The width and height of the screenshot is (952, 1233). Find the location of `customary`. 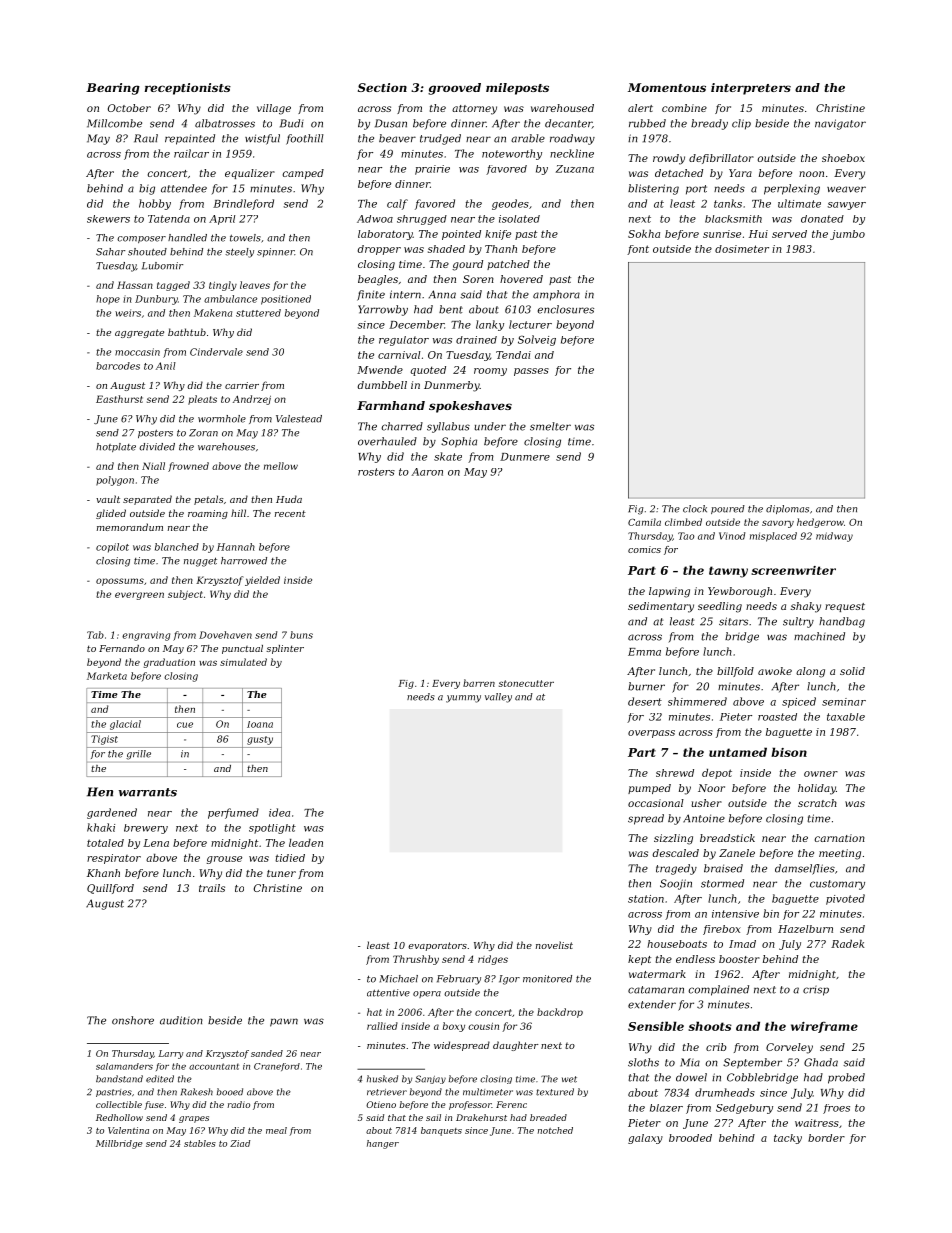

customary is located at coordinates (837, 885).
